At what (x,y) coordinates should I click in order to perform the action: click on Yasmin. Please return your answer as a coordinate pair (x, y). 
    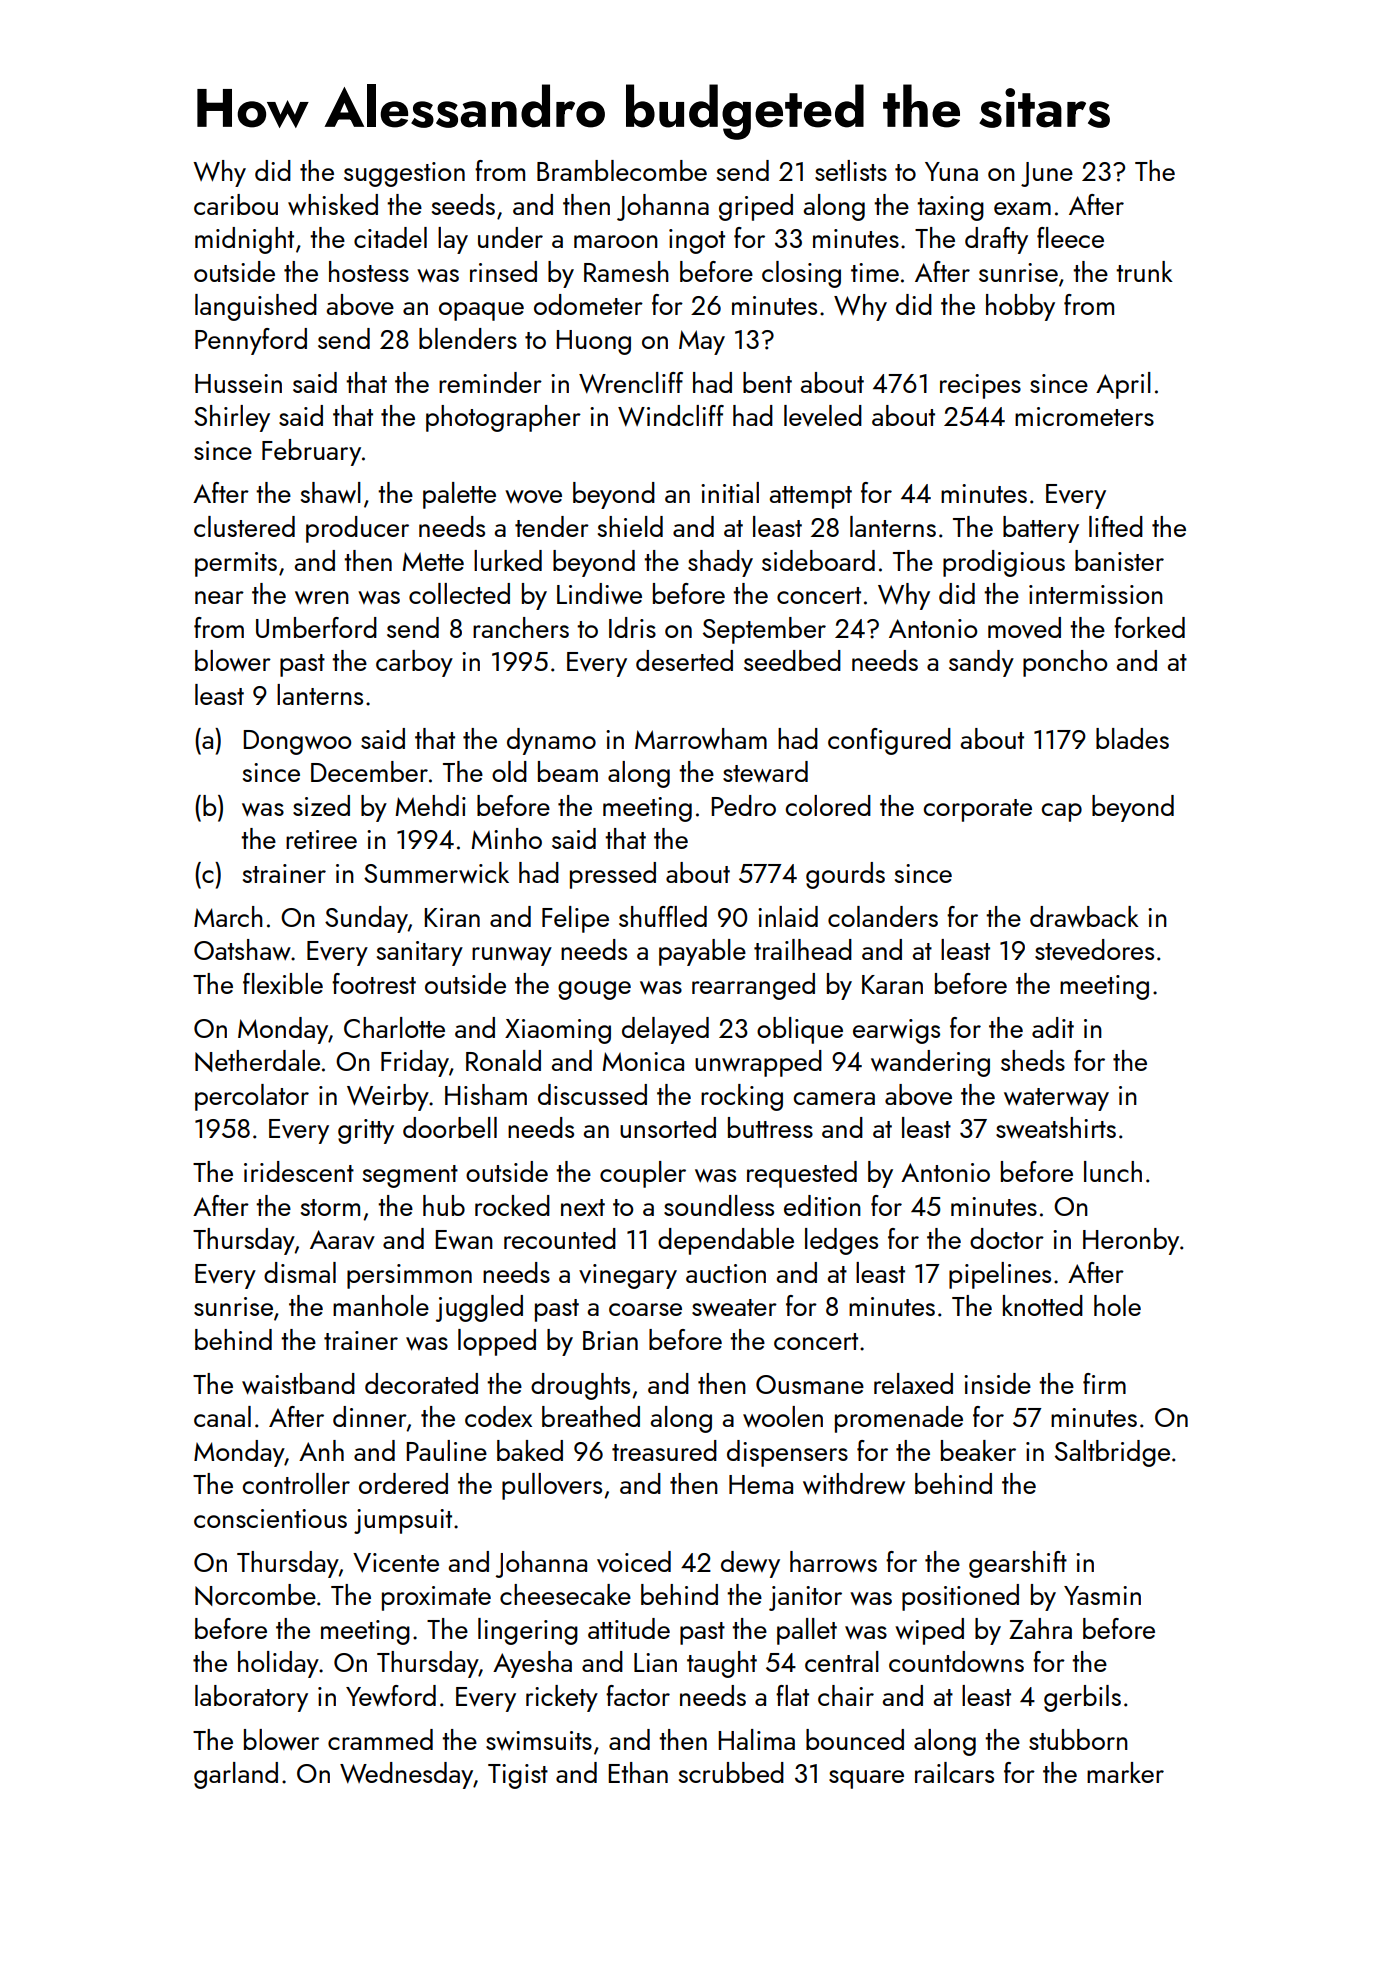
    Looking at the image, I should click on (1102, 1595).
